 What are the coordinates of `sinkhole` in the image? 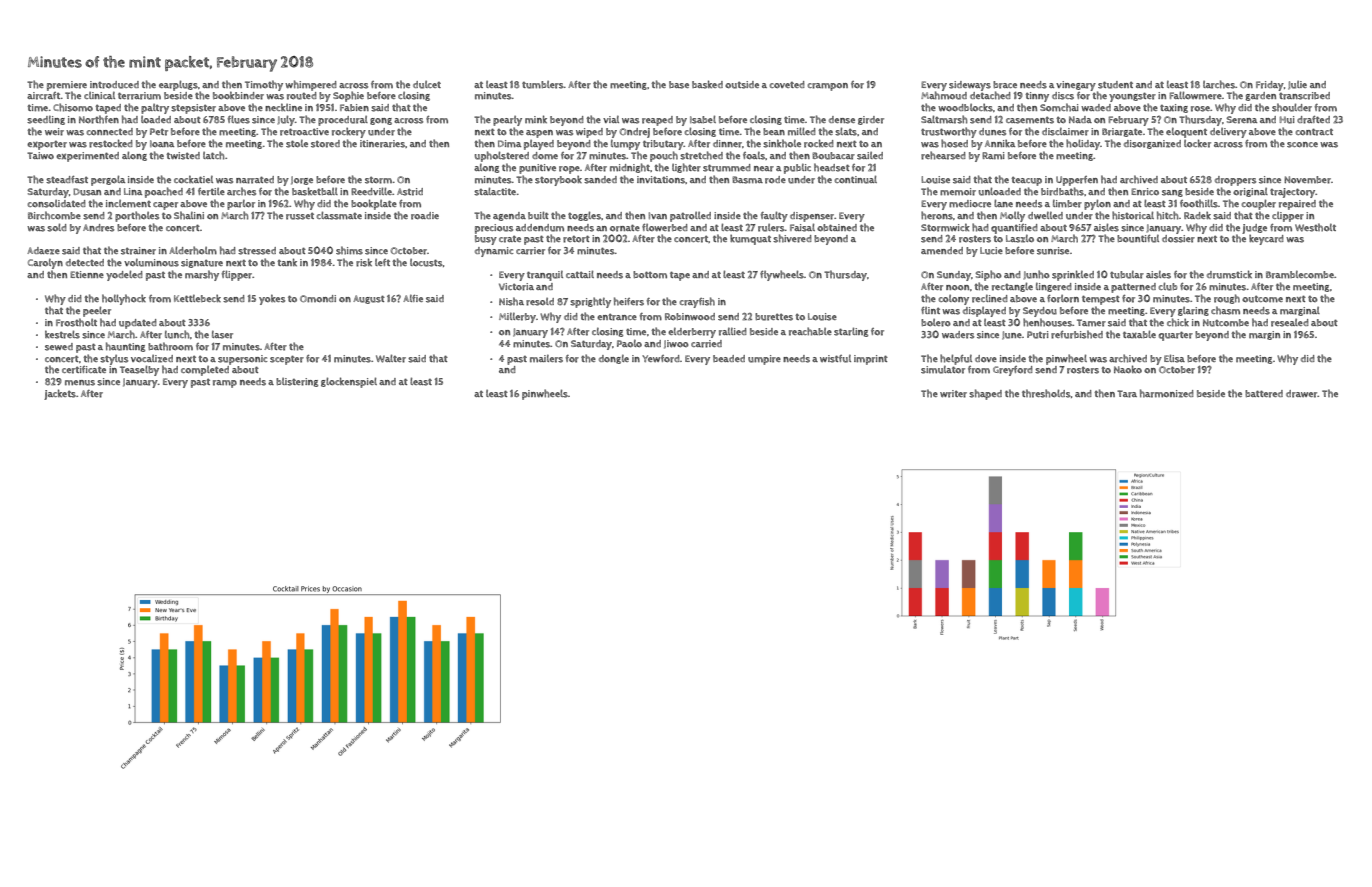 It's located at (782, 143).
